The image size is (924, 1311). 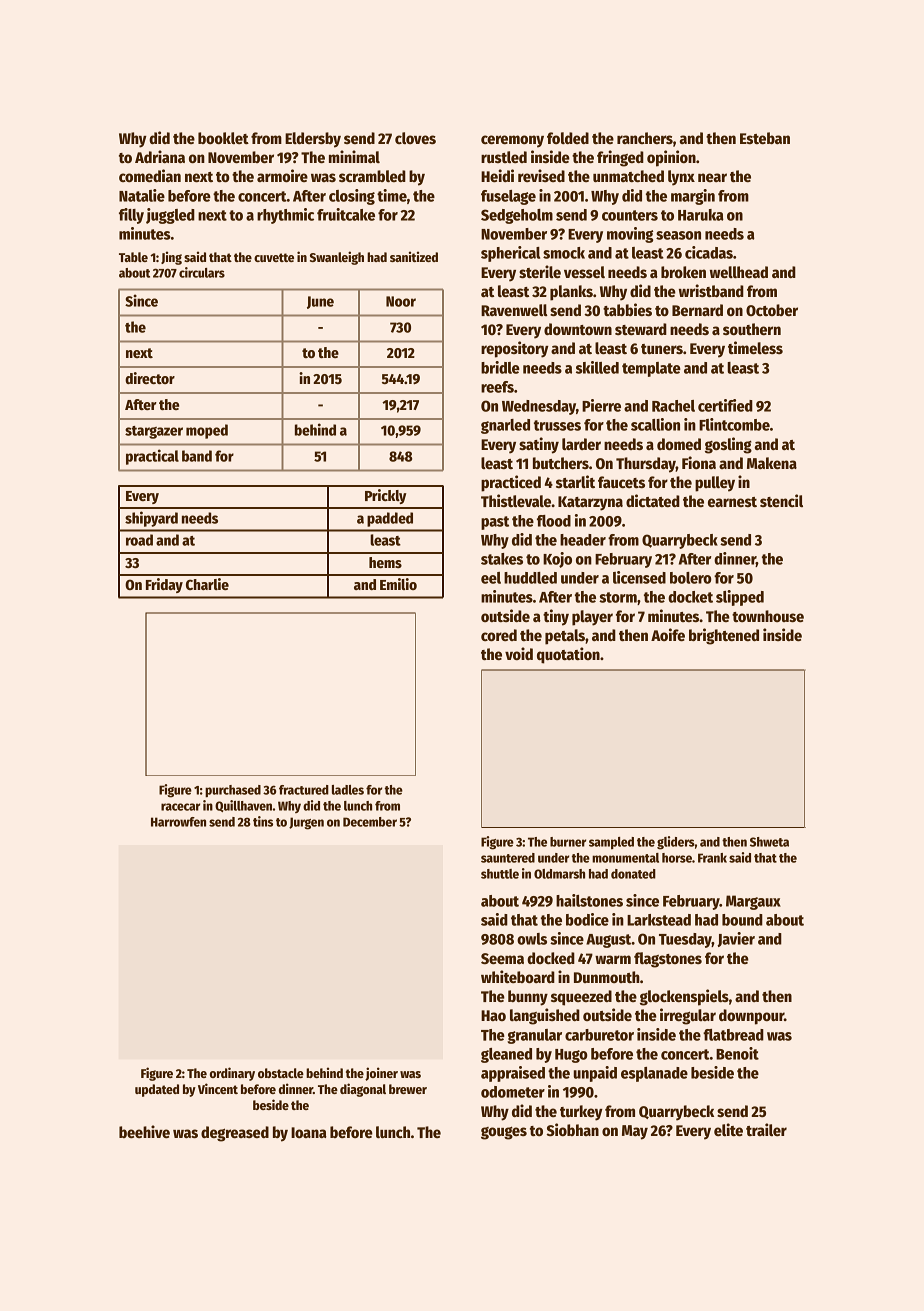 I want to click on huddled, so click(x=530, y=578).
